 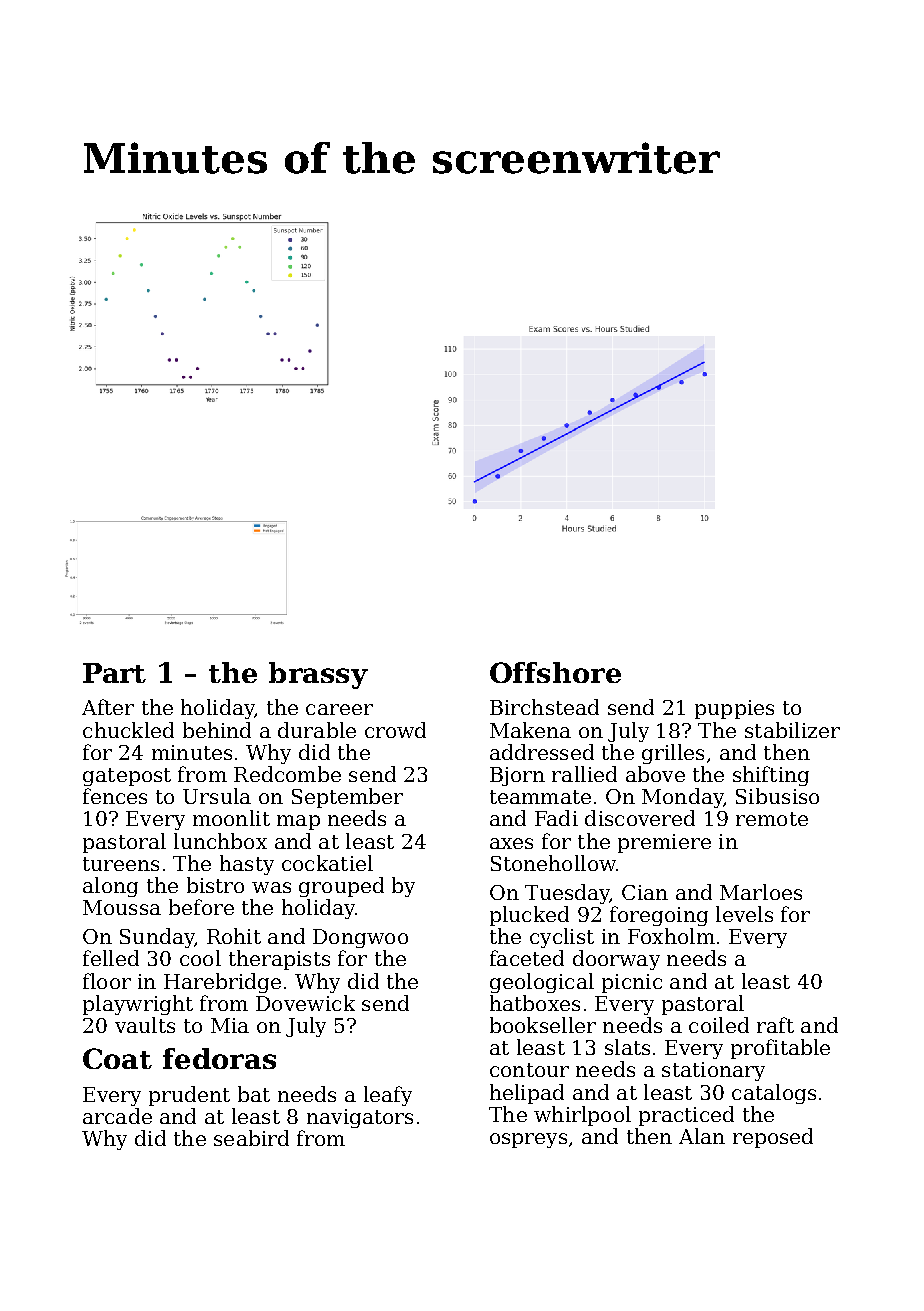 What do you see at coordinates (114, 673) in the image?
I see `Part` at bounding box center [114, 673].
